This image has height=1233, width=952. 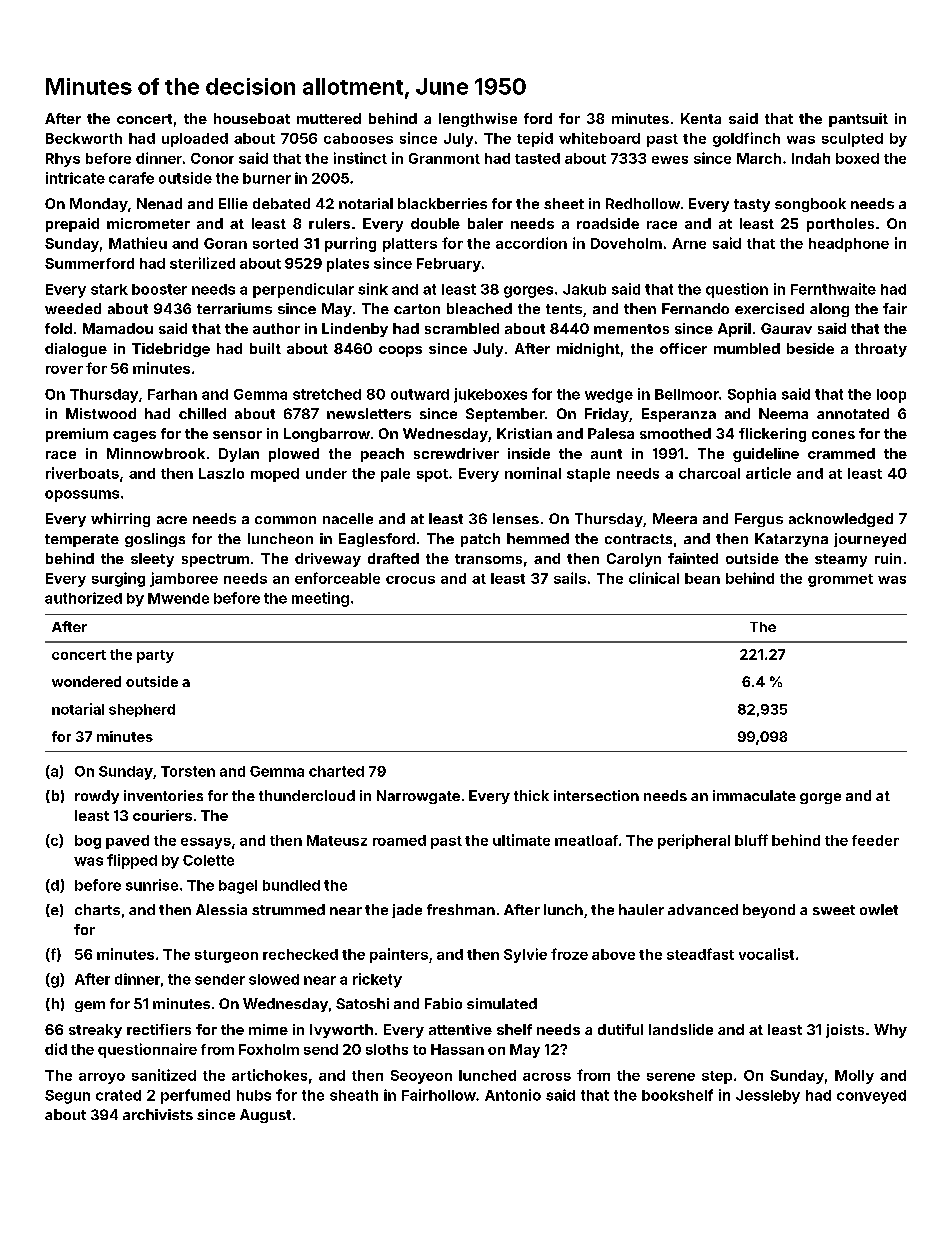 I want to click on steamy, so click(x=841, y=560).
